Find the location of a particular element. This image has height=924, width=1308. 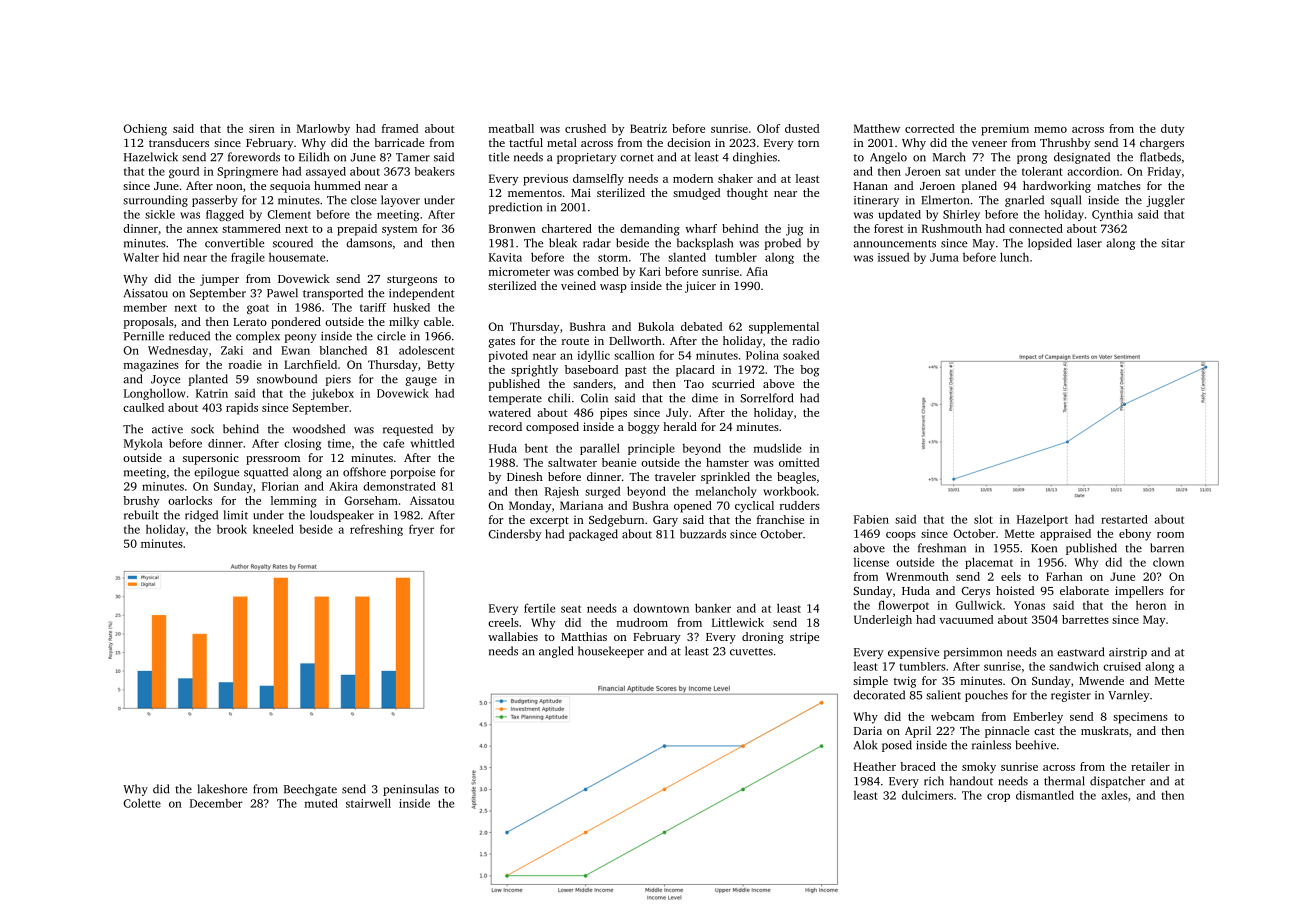

Colette is located at coordinates (142, 803).
